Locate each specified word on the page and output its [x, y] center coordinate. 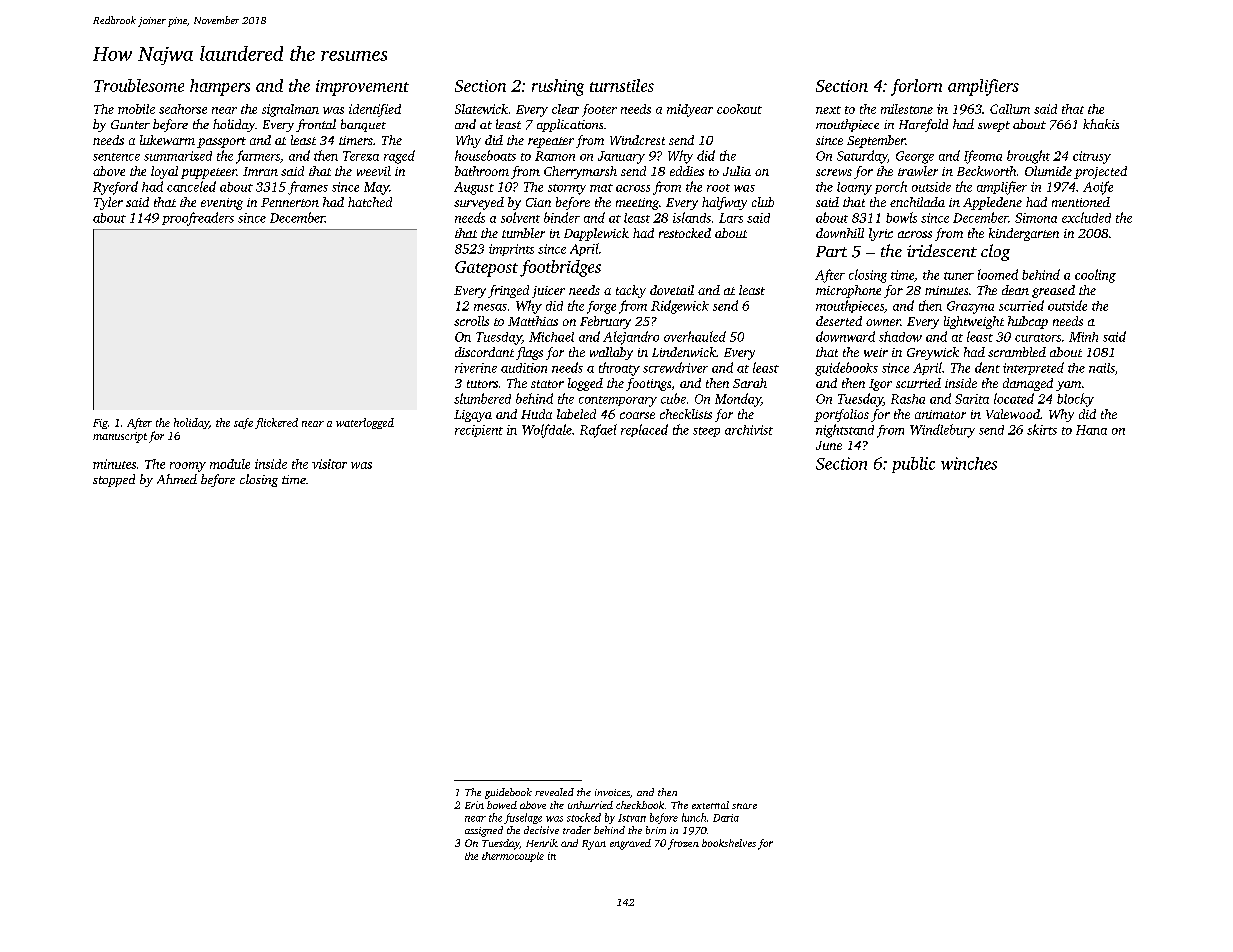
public [913, 465]
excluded [1086, 217]
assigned [484, 831]
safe [243, 423]
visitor [329, 464]
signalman [290, 110]
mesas [490, 307]
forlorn [916, 87]
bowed [502, 805]
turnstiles [622, 85]
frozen [683, 844]
